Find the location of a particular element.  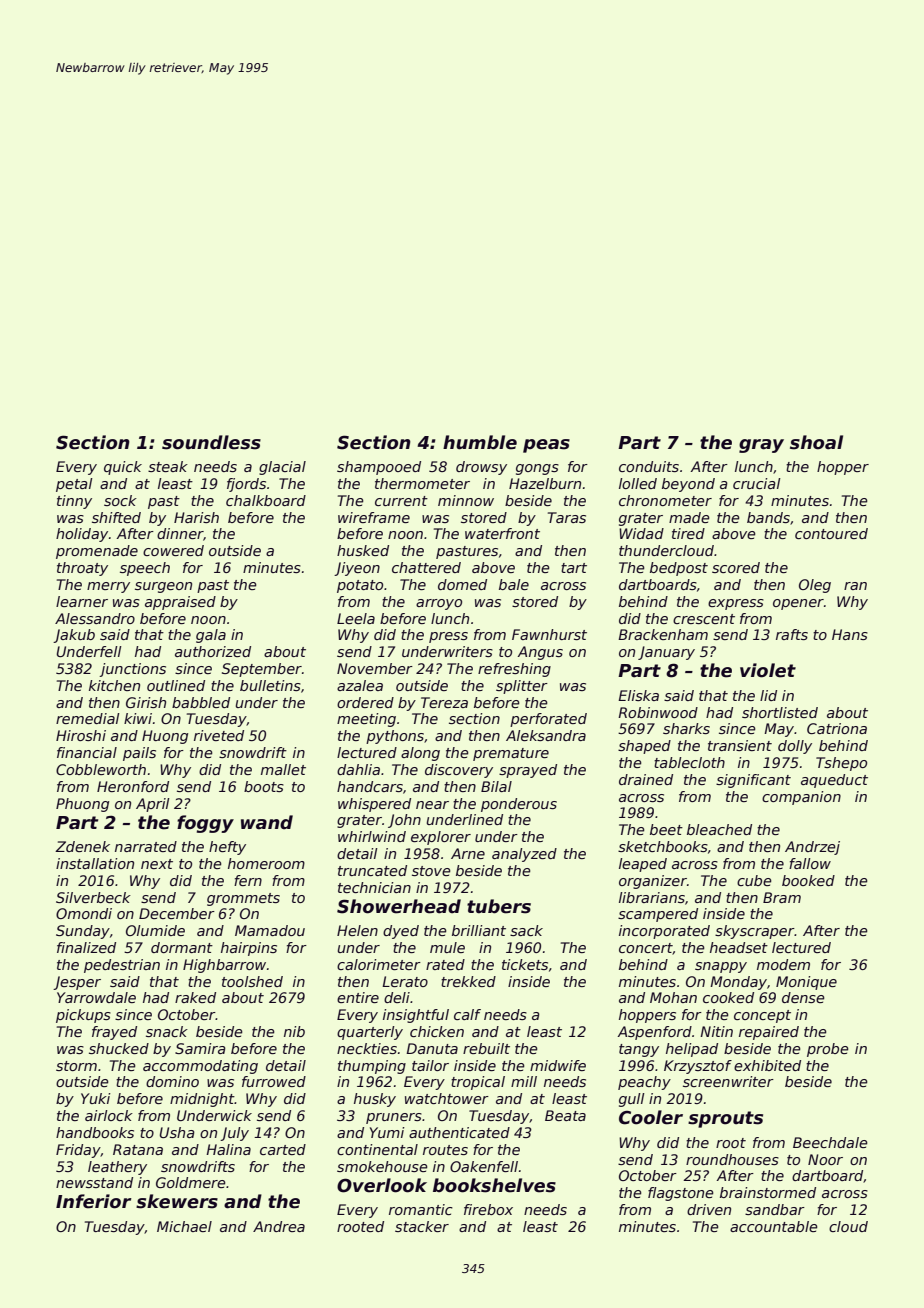

Harish is located at coordinates (196, 517).
